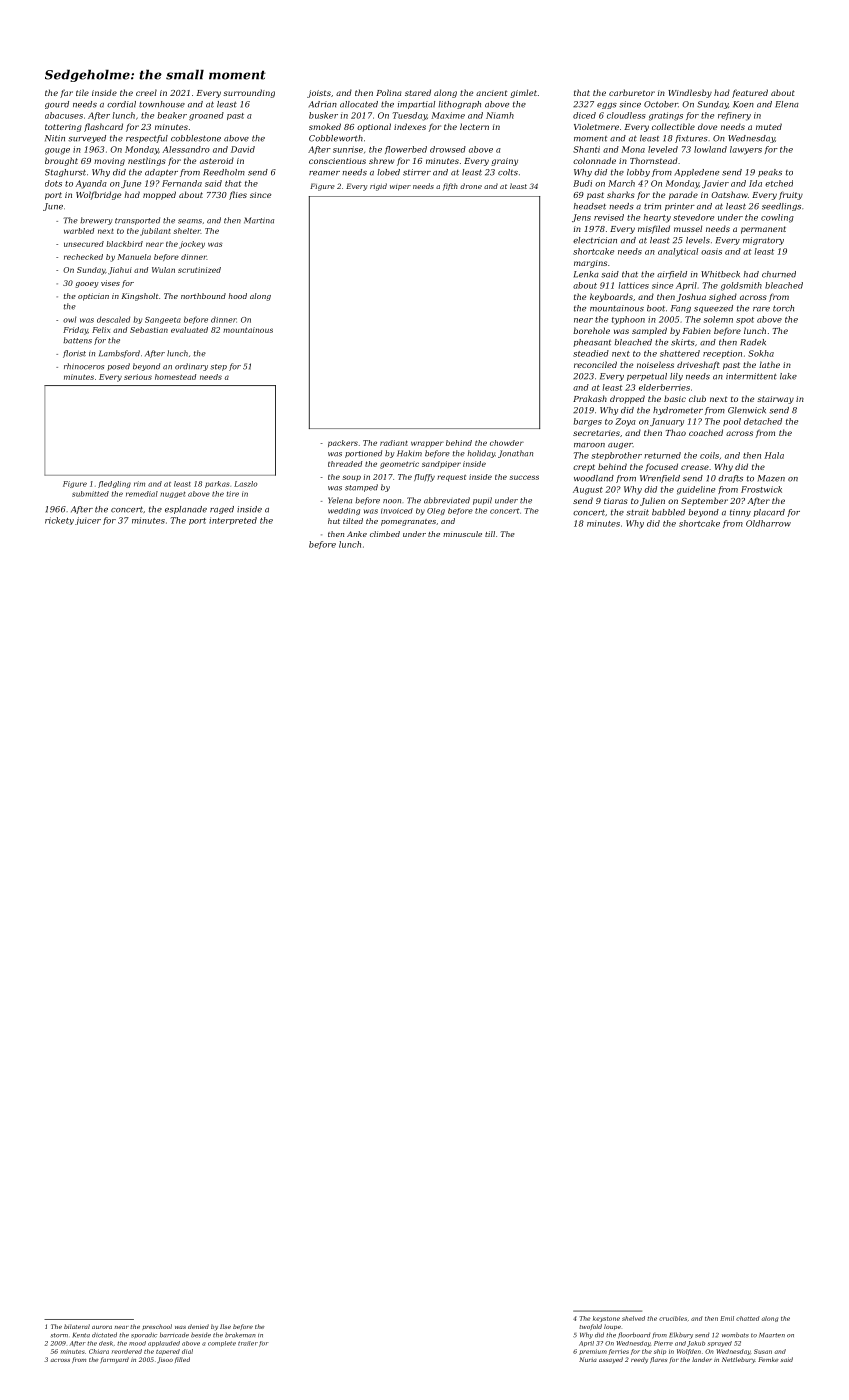 The height and width of the screenshot is (1400, 849). I want to click on placard, so click(769, 513).
